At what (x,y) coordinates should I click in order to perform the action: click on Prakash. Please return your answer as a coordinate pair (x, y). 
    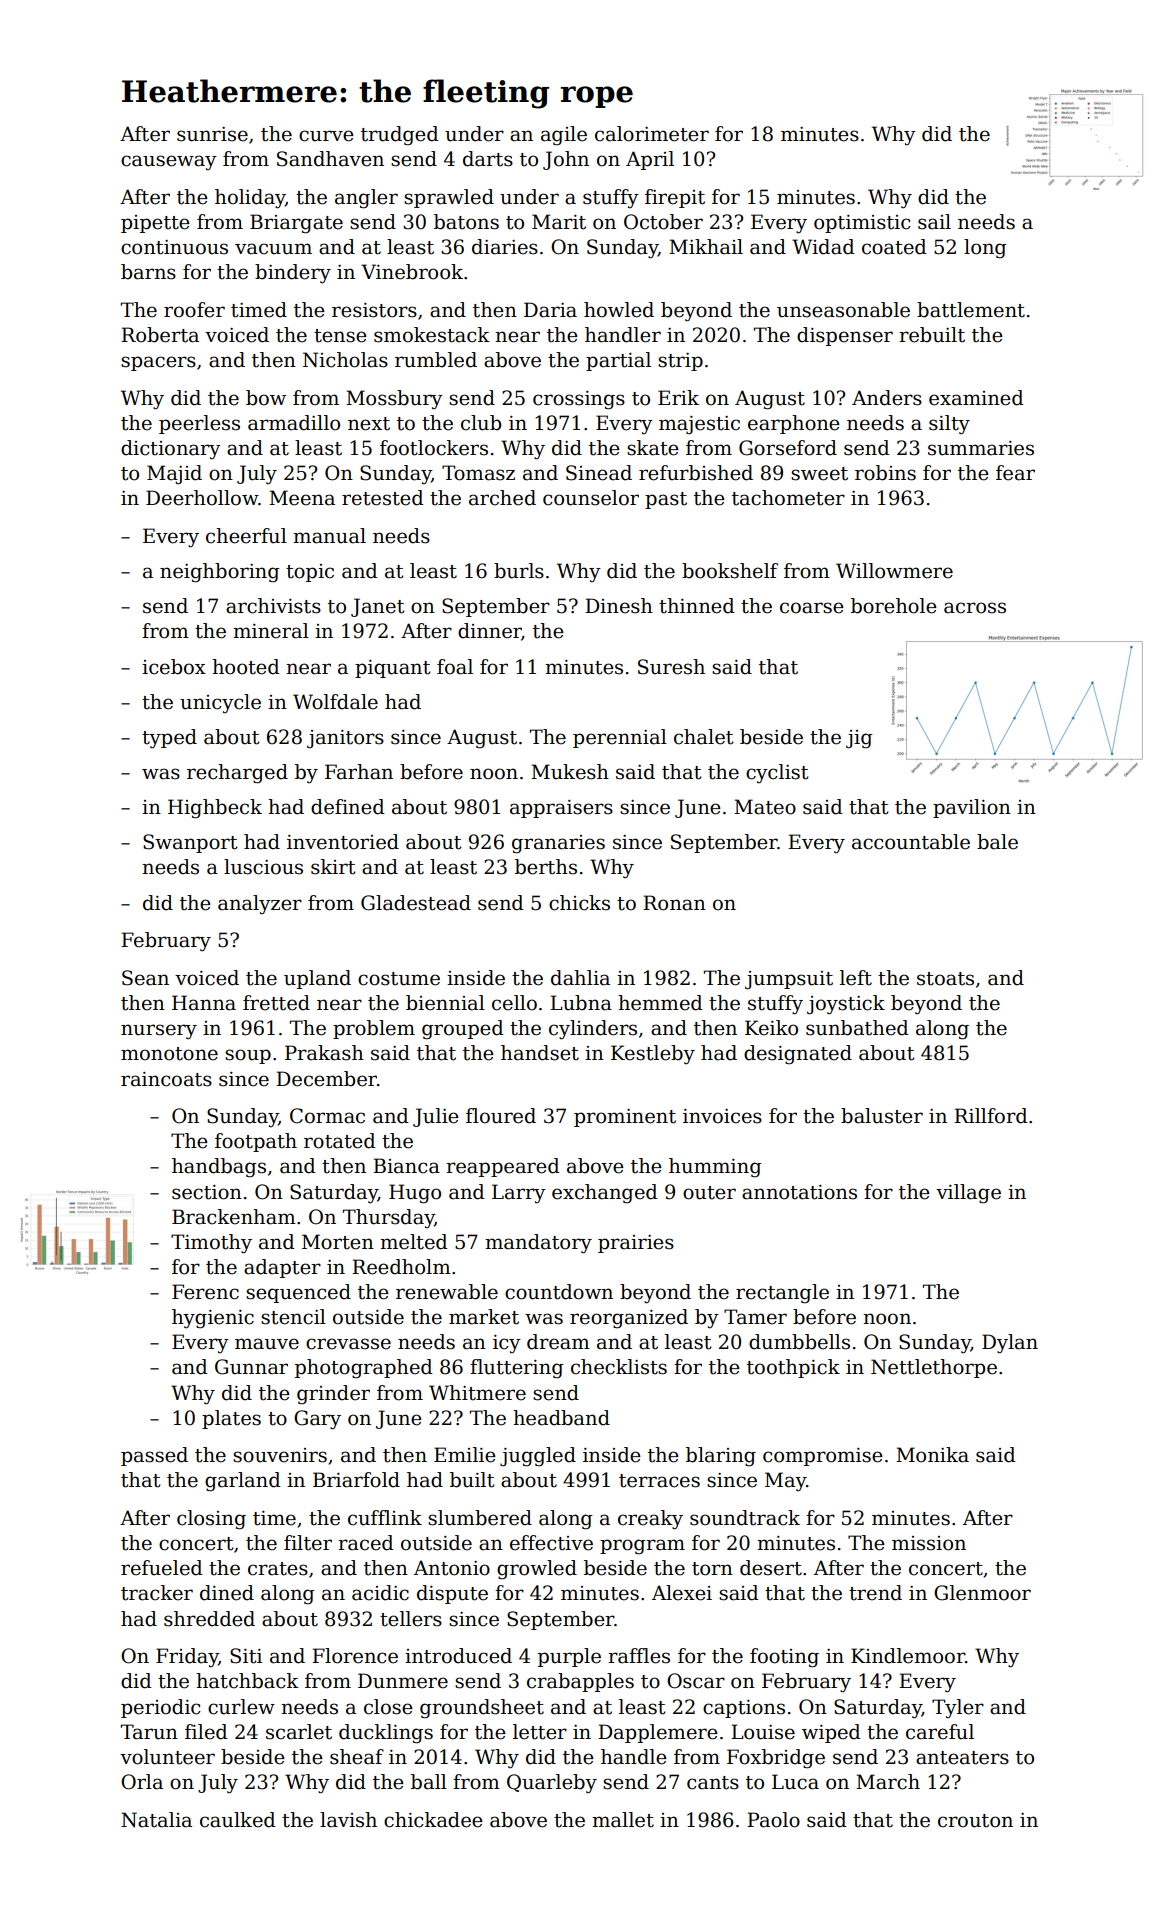
    Looking at the image, I should click on (324, 1053).
